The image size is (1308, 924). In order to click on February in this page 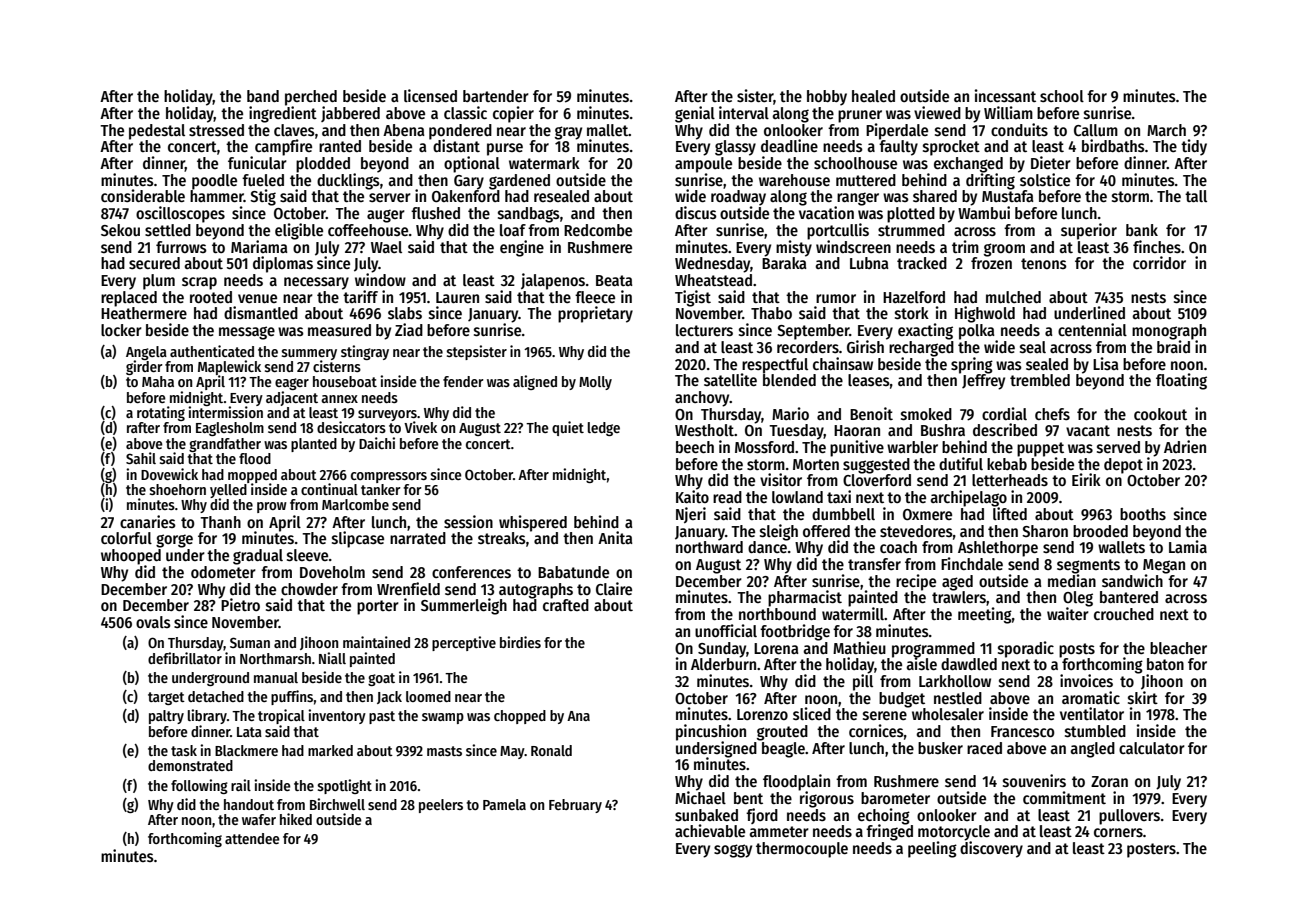, I will do `click(575, 806)`.
